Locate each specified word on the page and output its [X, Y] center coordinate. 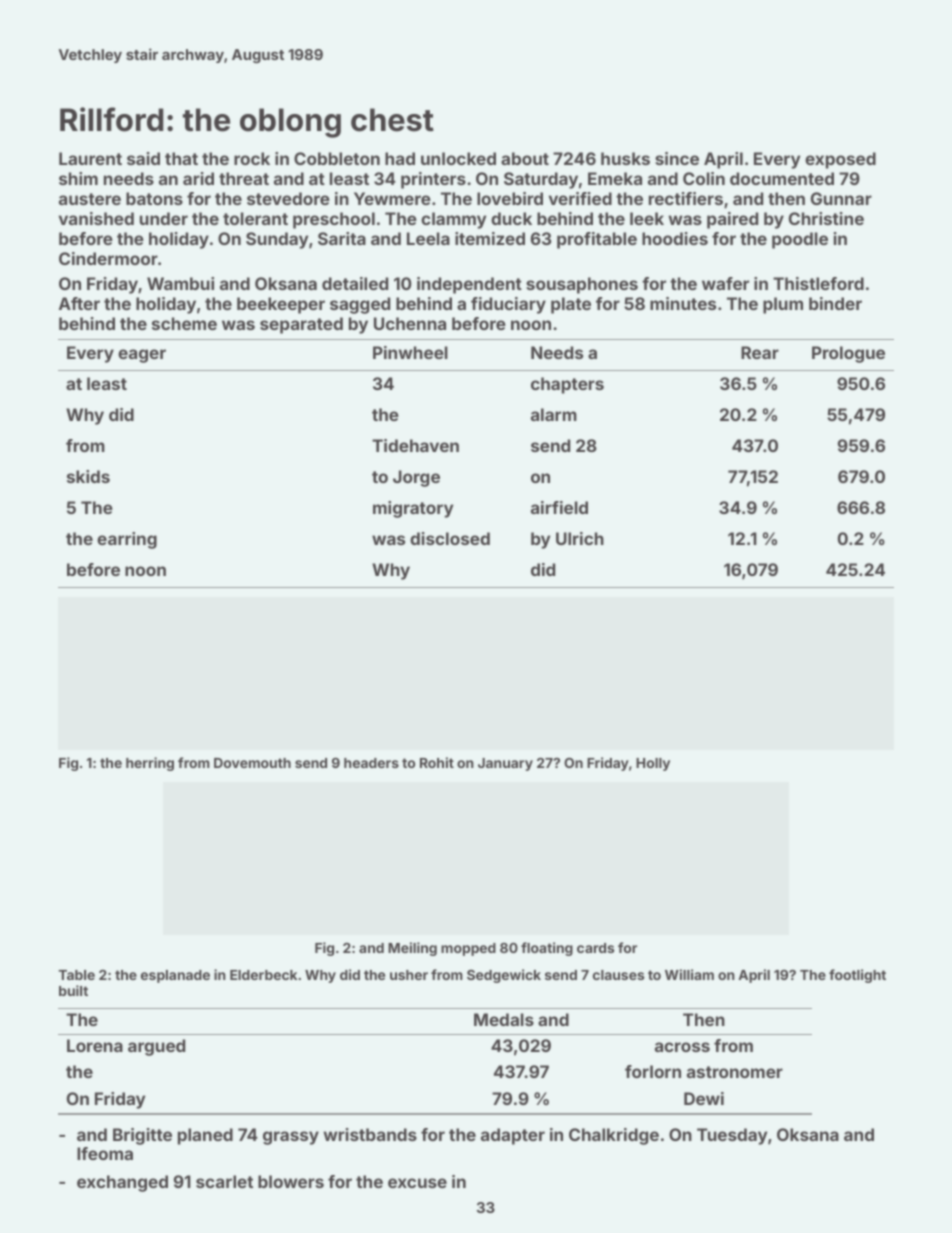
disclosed [450, 538]
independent [469, 285]
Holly [653, 764]
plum [783, 305]
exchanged [122, 1183]
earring [127, 540]
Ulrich [580, 538]
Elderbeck [263, 975]
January [505, 764]
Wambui [180, 283]
